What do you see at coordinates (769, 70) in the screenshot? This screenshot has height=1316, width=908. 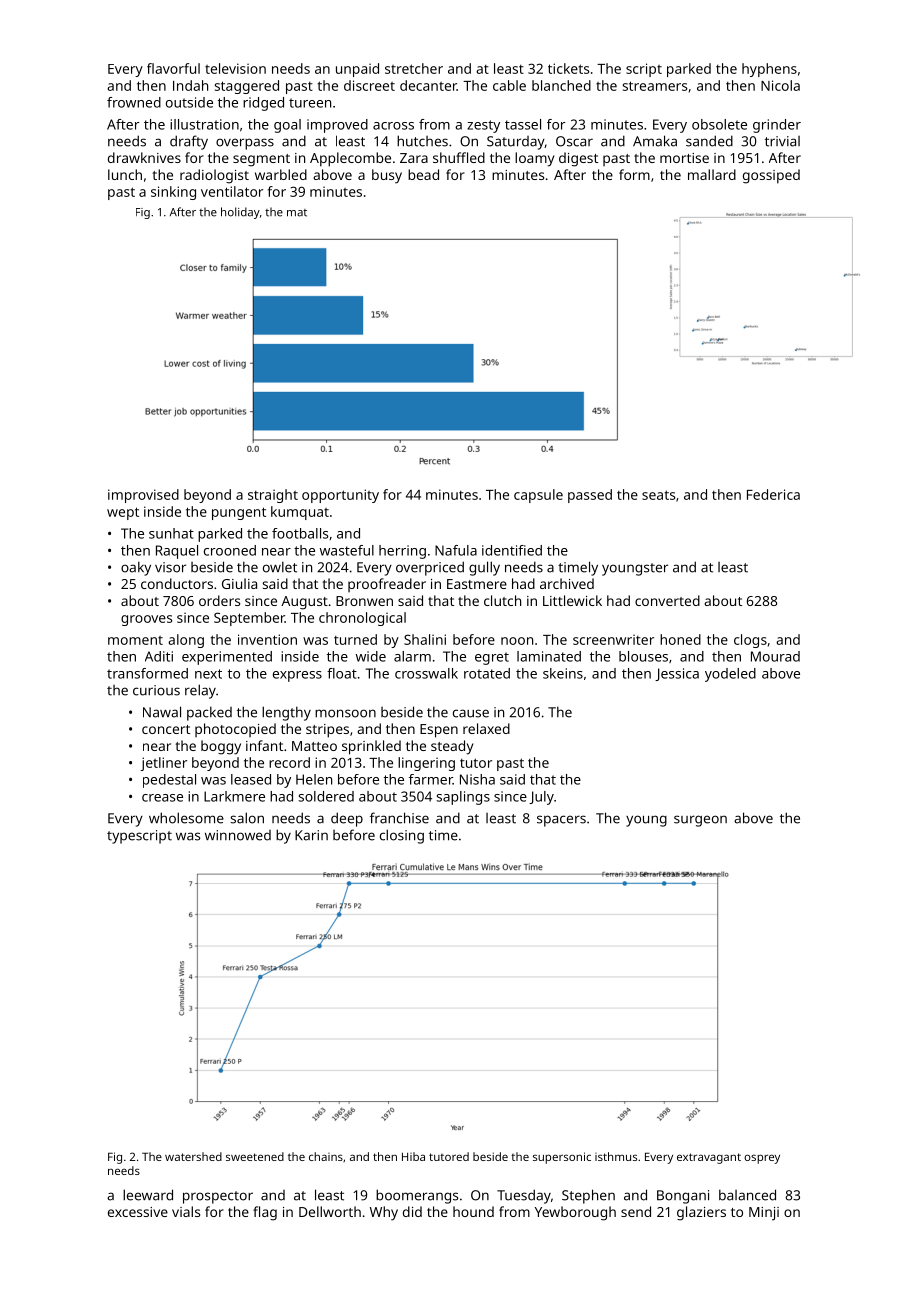 I see `hyphens` at bounding box center [769, 70].
